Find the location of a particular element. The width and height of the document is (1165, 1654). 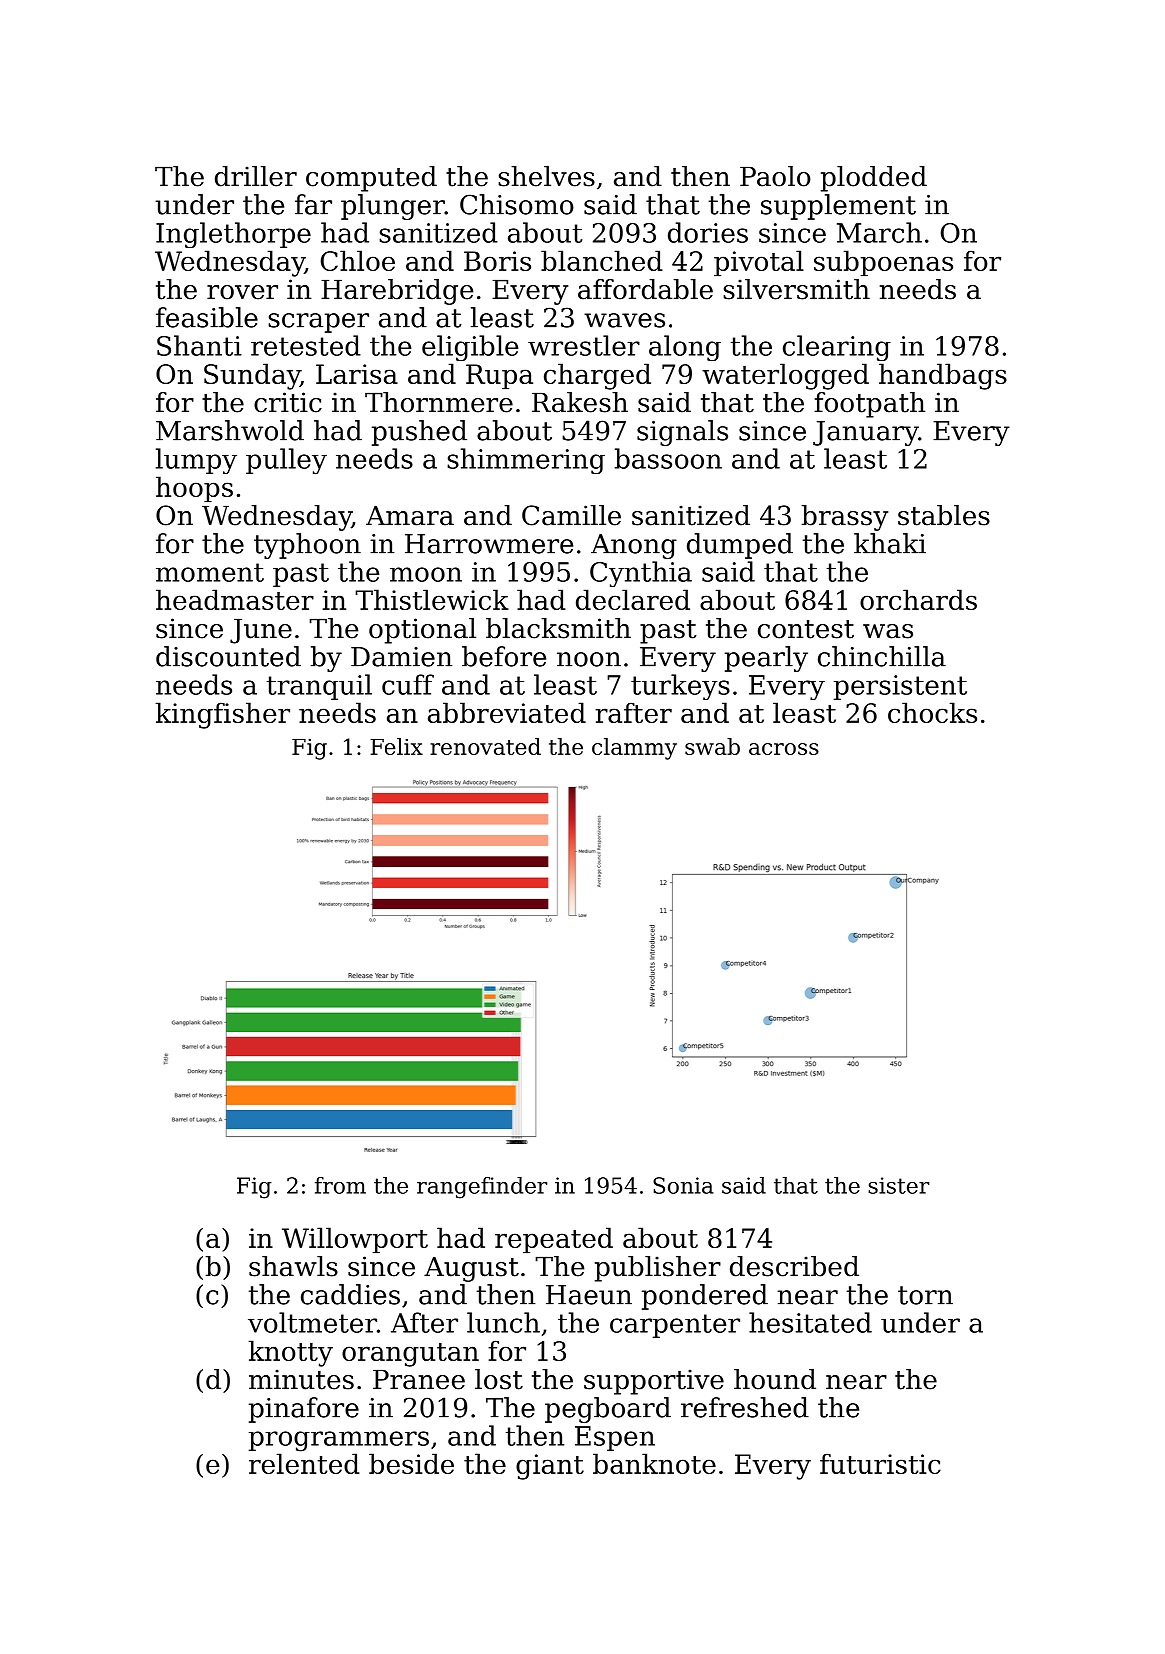

orchards is located at coordinates (918, 599).
